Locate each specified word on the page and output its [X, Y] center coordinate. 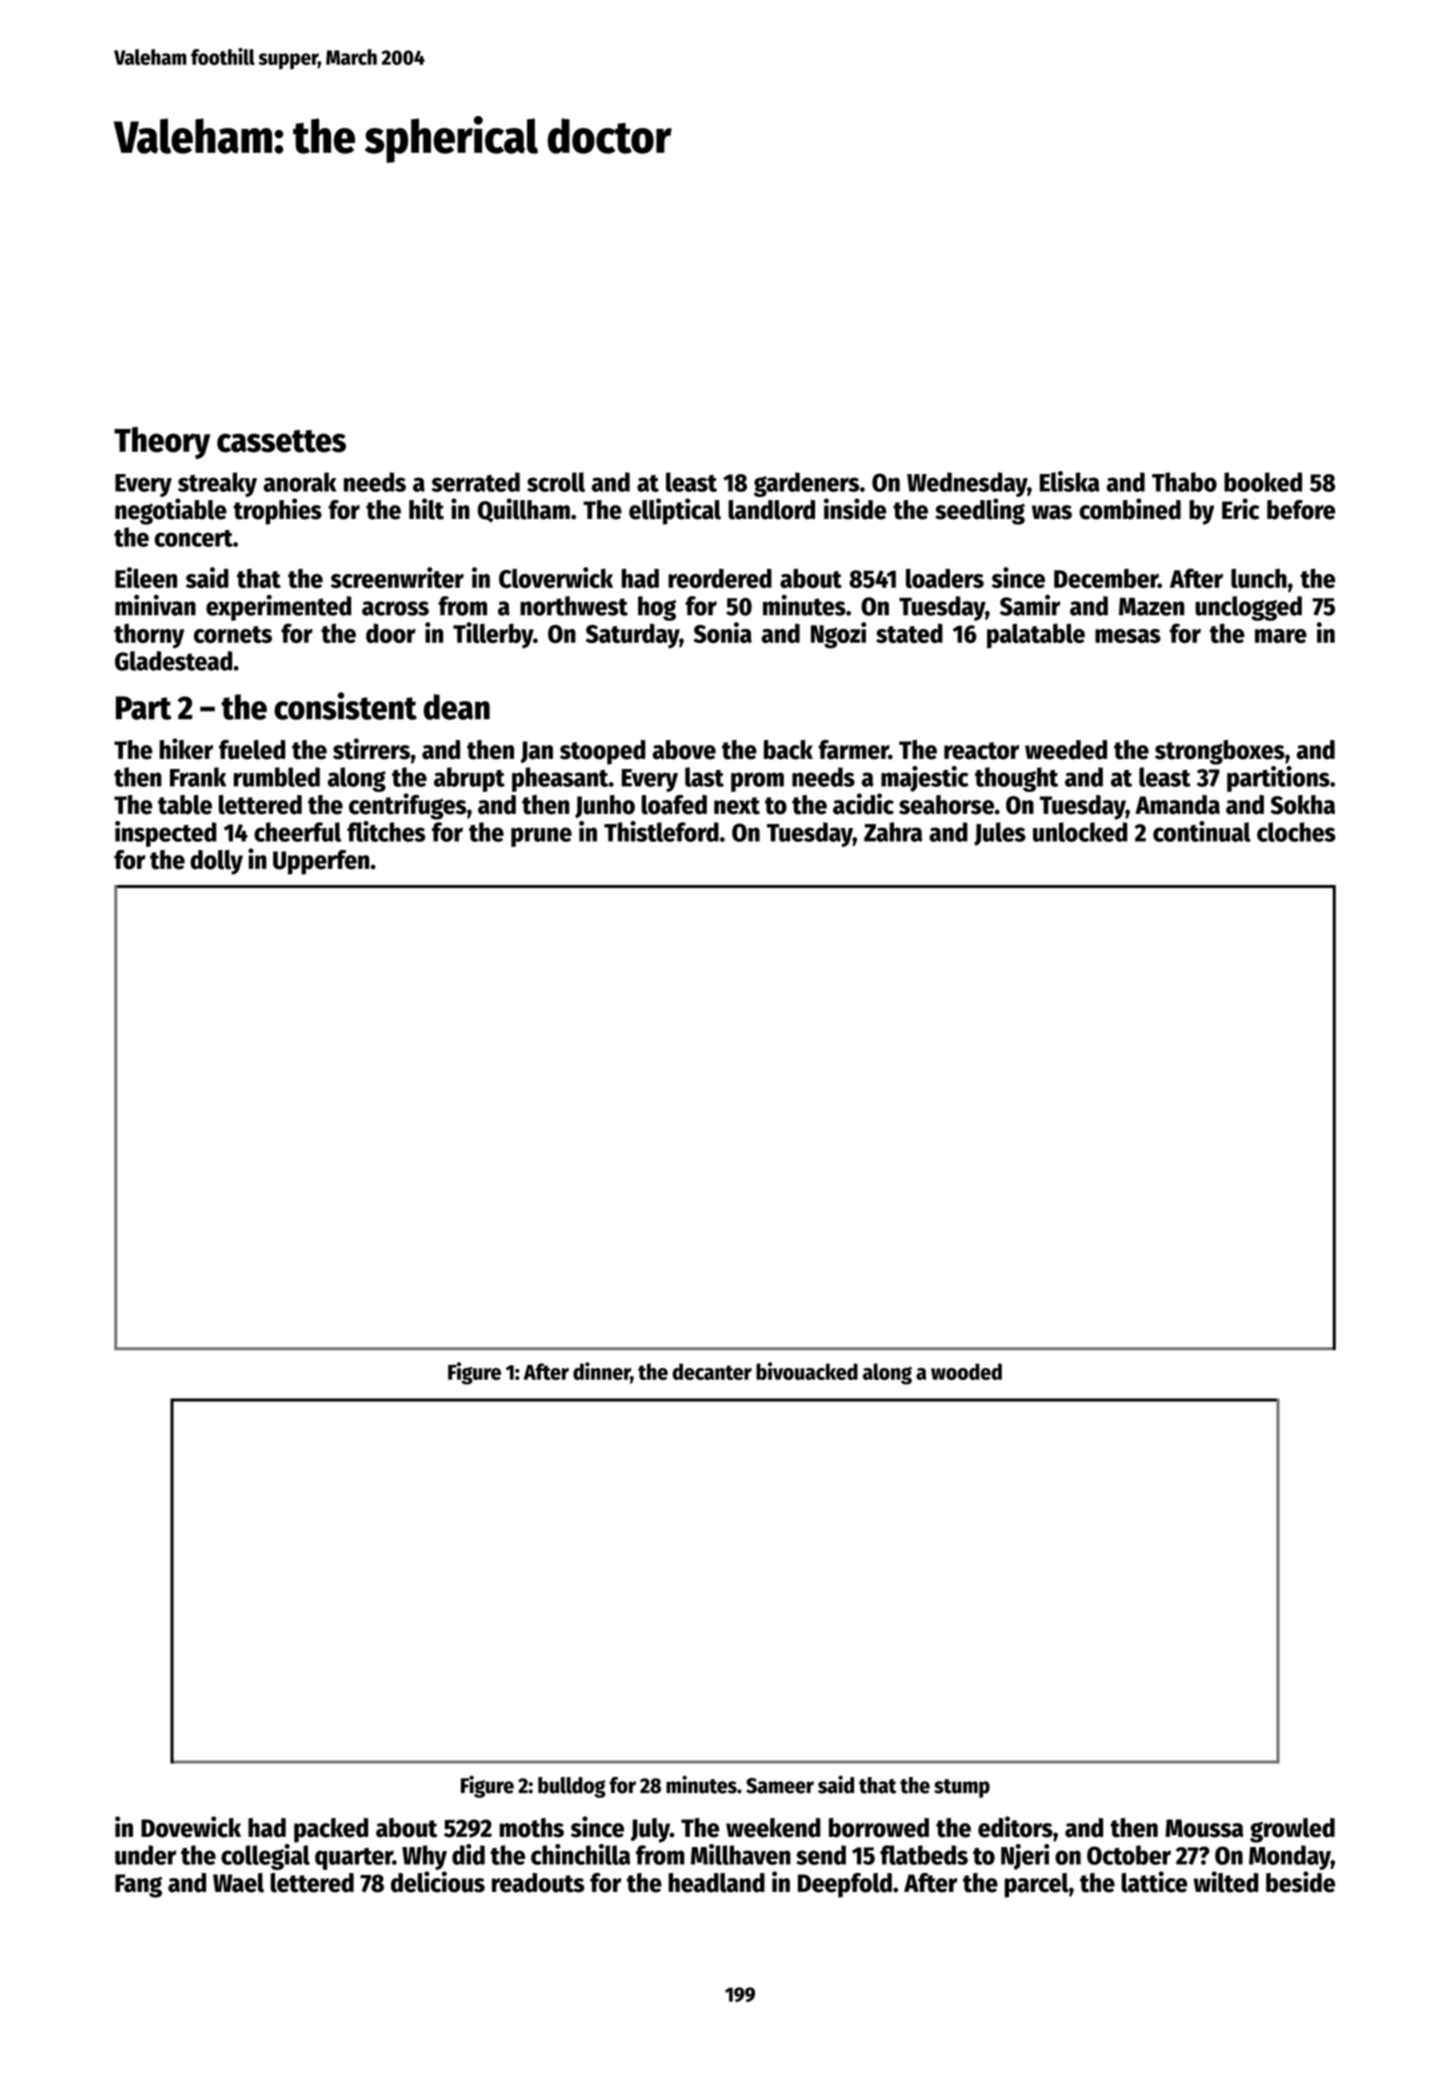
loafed [674, 805]
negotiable [171, 511]
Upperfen [321, 862]
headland [716, 1883]
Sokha [1302, 805]
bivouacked [807, 1371]
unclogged [1248, 608]
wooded [966, 1371]
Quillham [524, 510]
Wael [238, 1883]
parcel [1037, 1885]
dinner [602, 1372]
